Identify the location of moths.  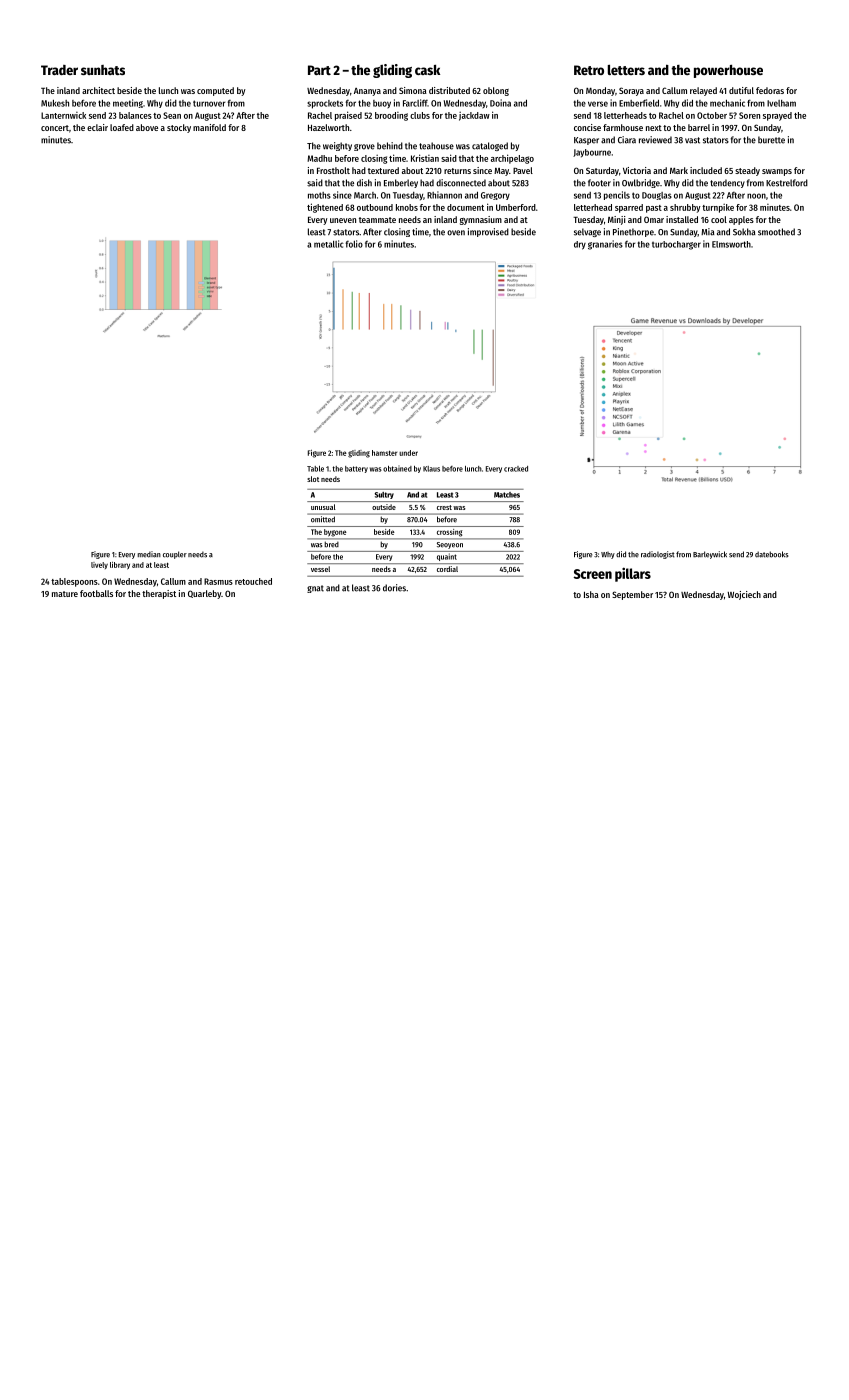
(319, 195).
